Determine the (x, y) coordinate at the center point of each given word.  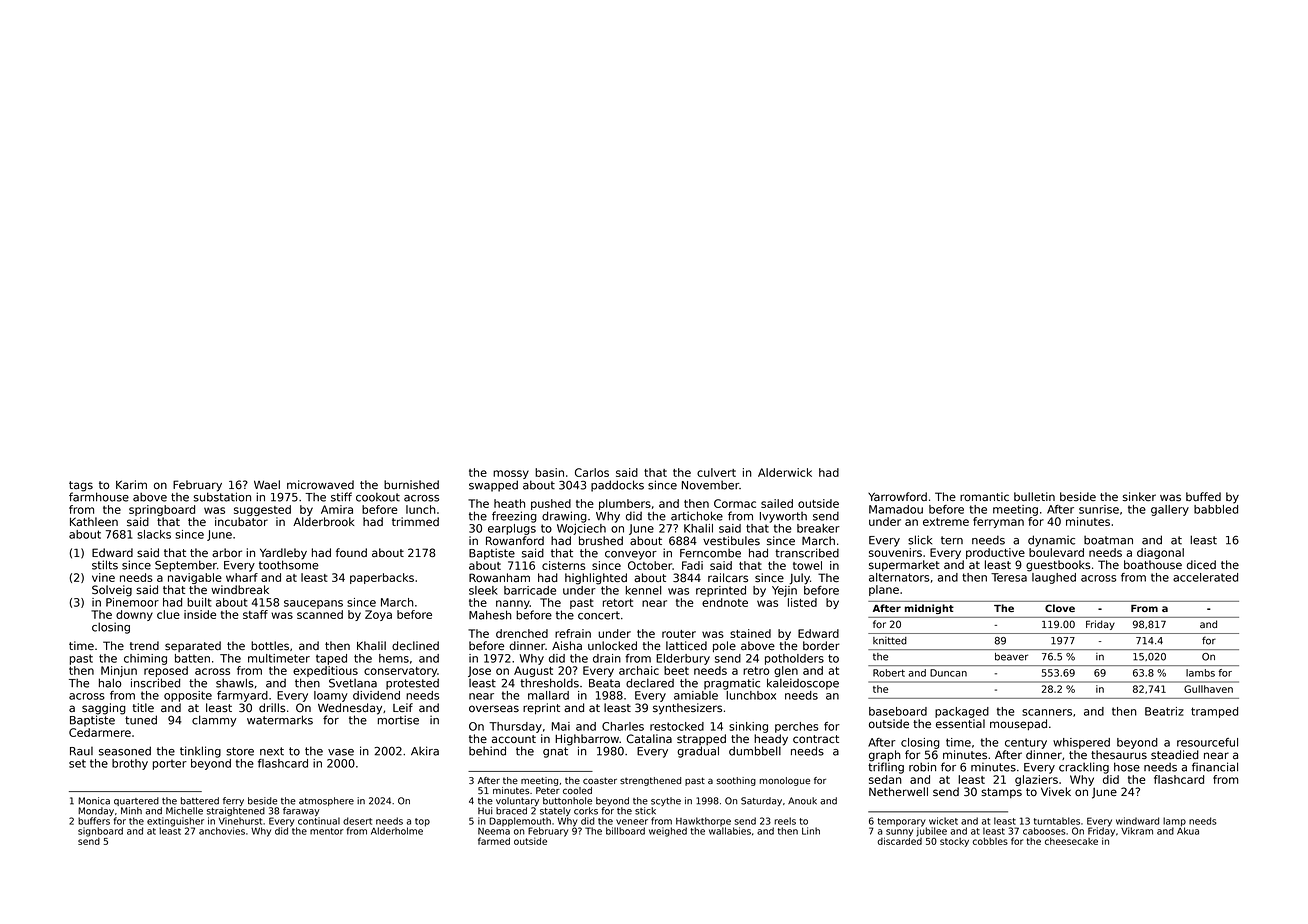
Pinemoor (132, 602)
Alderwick (785, 472)
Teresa (1009, 577)
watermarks (280, 720)
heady (771, 740)
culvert (716, 472)
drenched (522, 633)
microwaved (320, 485)
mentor (327, 831)
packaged (962, 712)
